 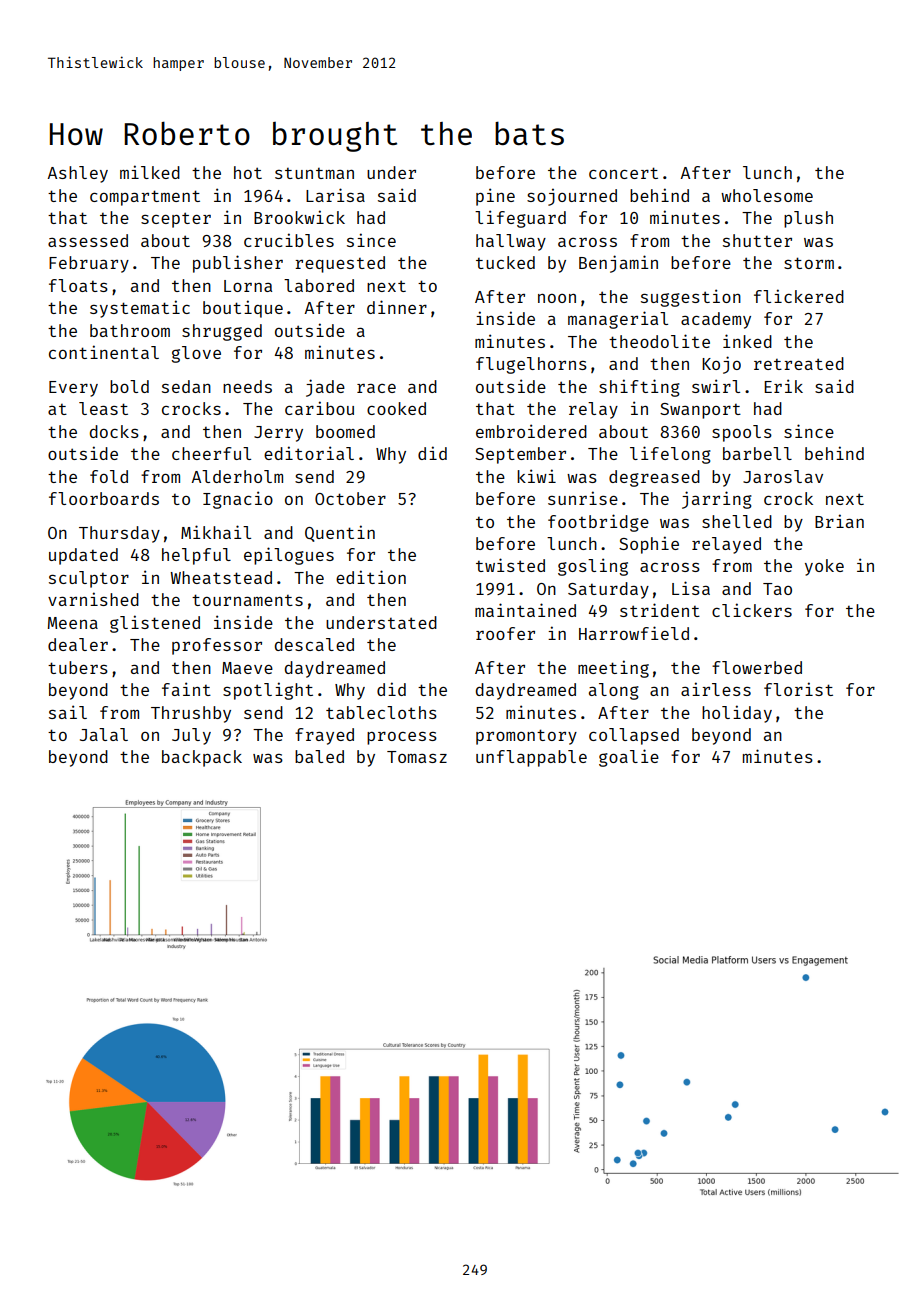 What do you see at coordinates (211, 453) in the page?
I see `cheerful` at bounding box center [211, 453].
